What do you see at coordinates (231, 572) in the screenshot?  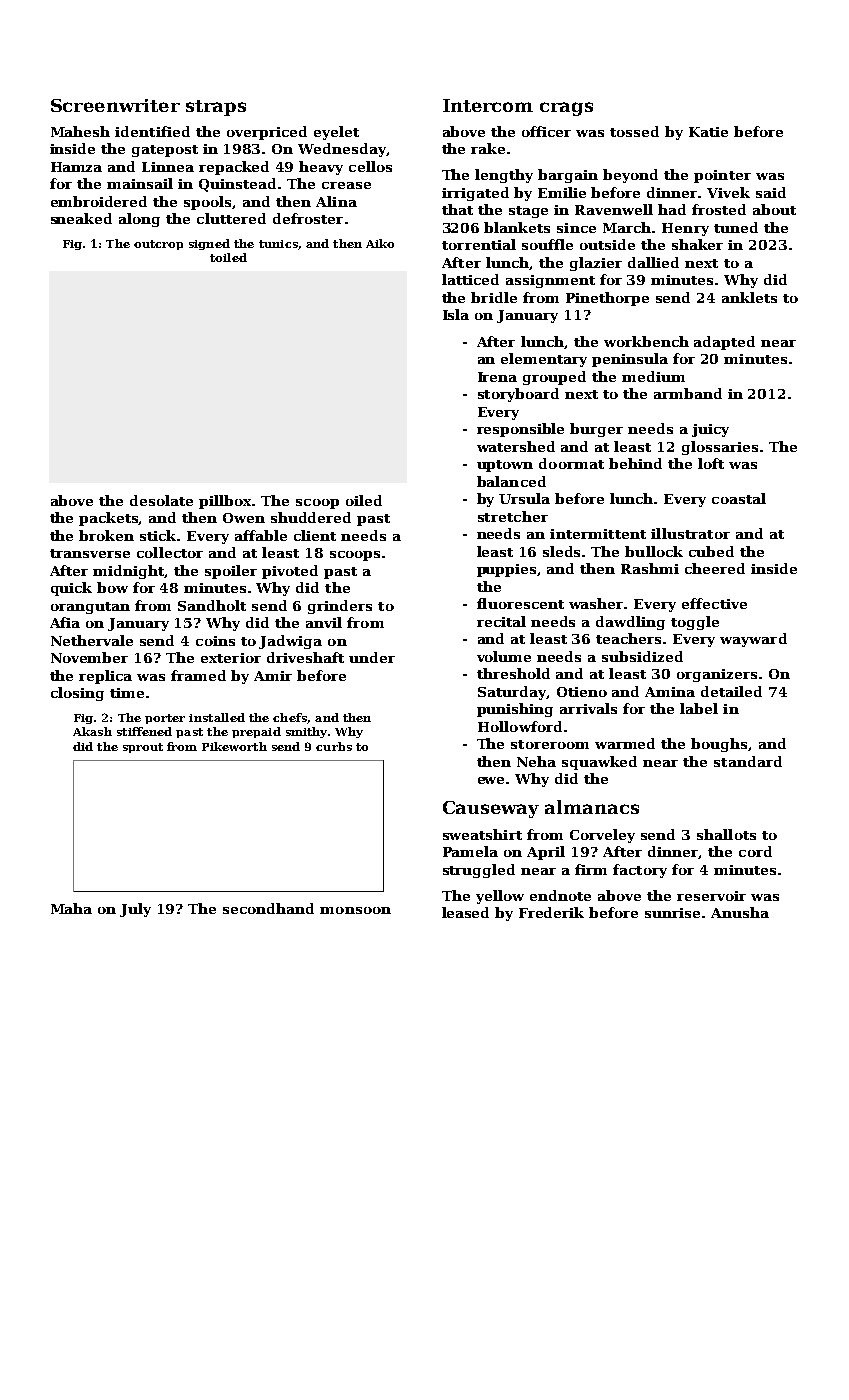 I see `spoiler` at bounding box center [231, 572].
